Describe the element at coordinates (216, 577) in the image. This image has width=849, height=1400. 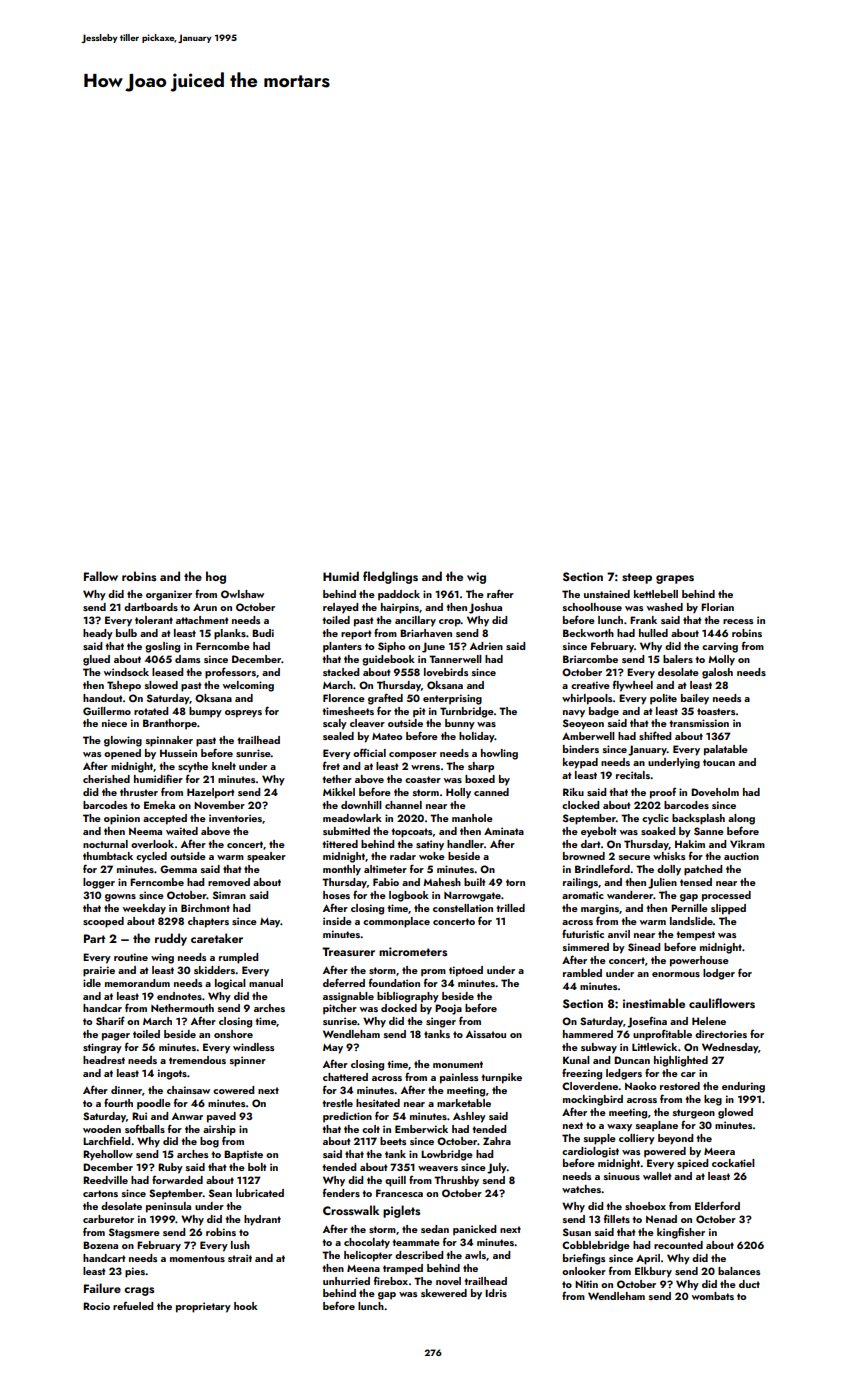
I see `hog` at that location.
